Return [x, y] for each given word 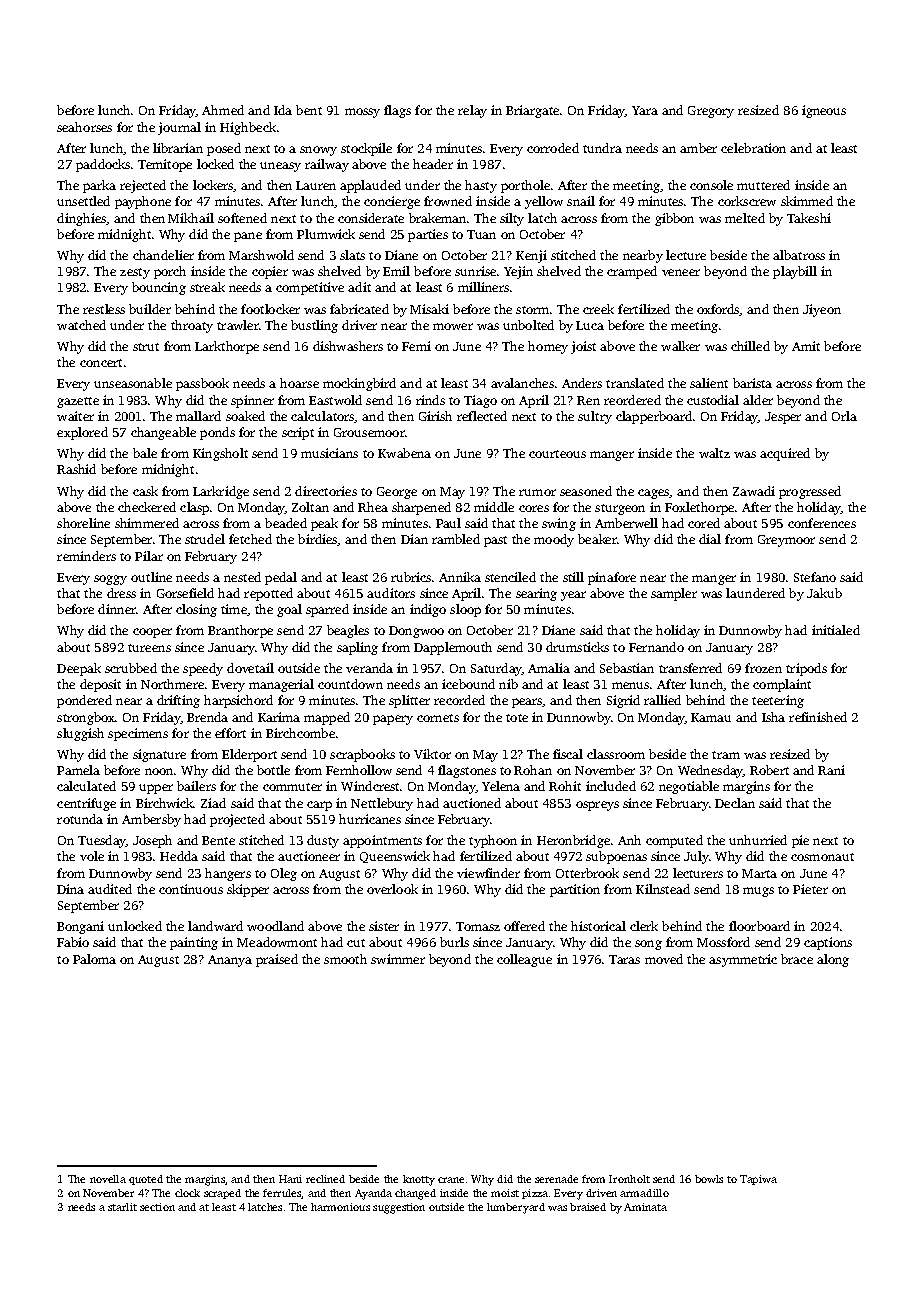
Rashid [76, 469]
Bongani [80, 927]
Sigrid [623, 701]
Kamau [711, 717]
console [711, 185]
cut [356, 943]
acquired [785, 454]
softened [242, 218]
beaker [597, 539]
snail [581, 201]
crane [451, 1180]
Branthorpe [240, 631]
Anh [629, 840]
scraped [222, 1194]
